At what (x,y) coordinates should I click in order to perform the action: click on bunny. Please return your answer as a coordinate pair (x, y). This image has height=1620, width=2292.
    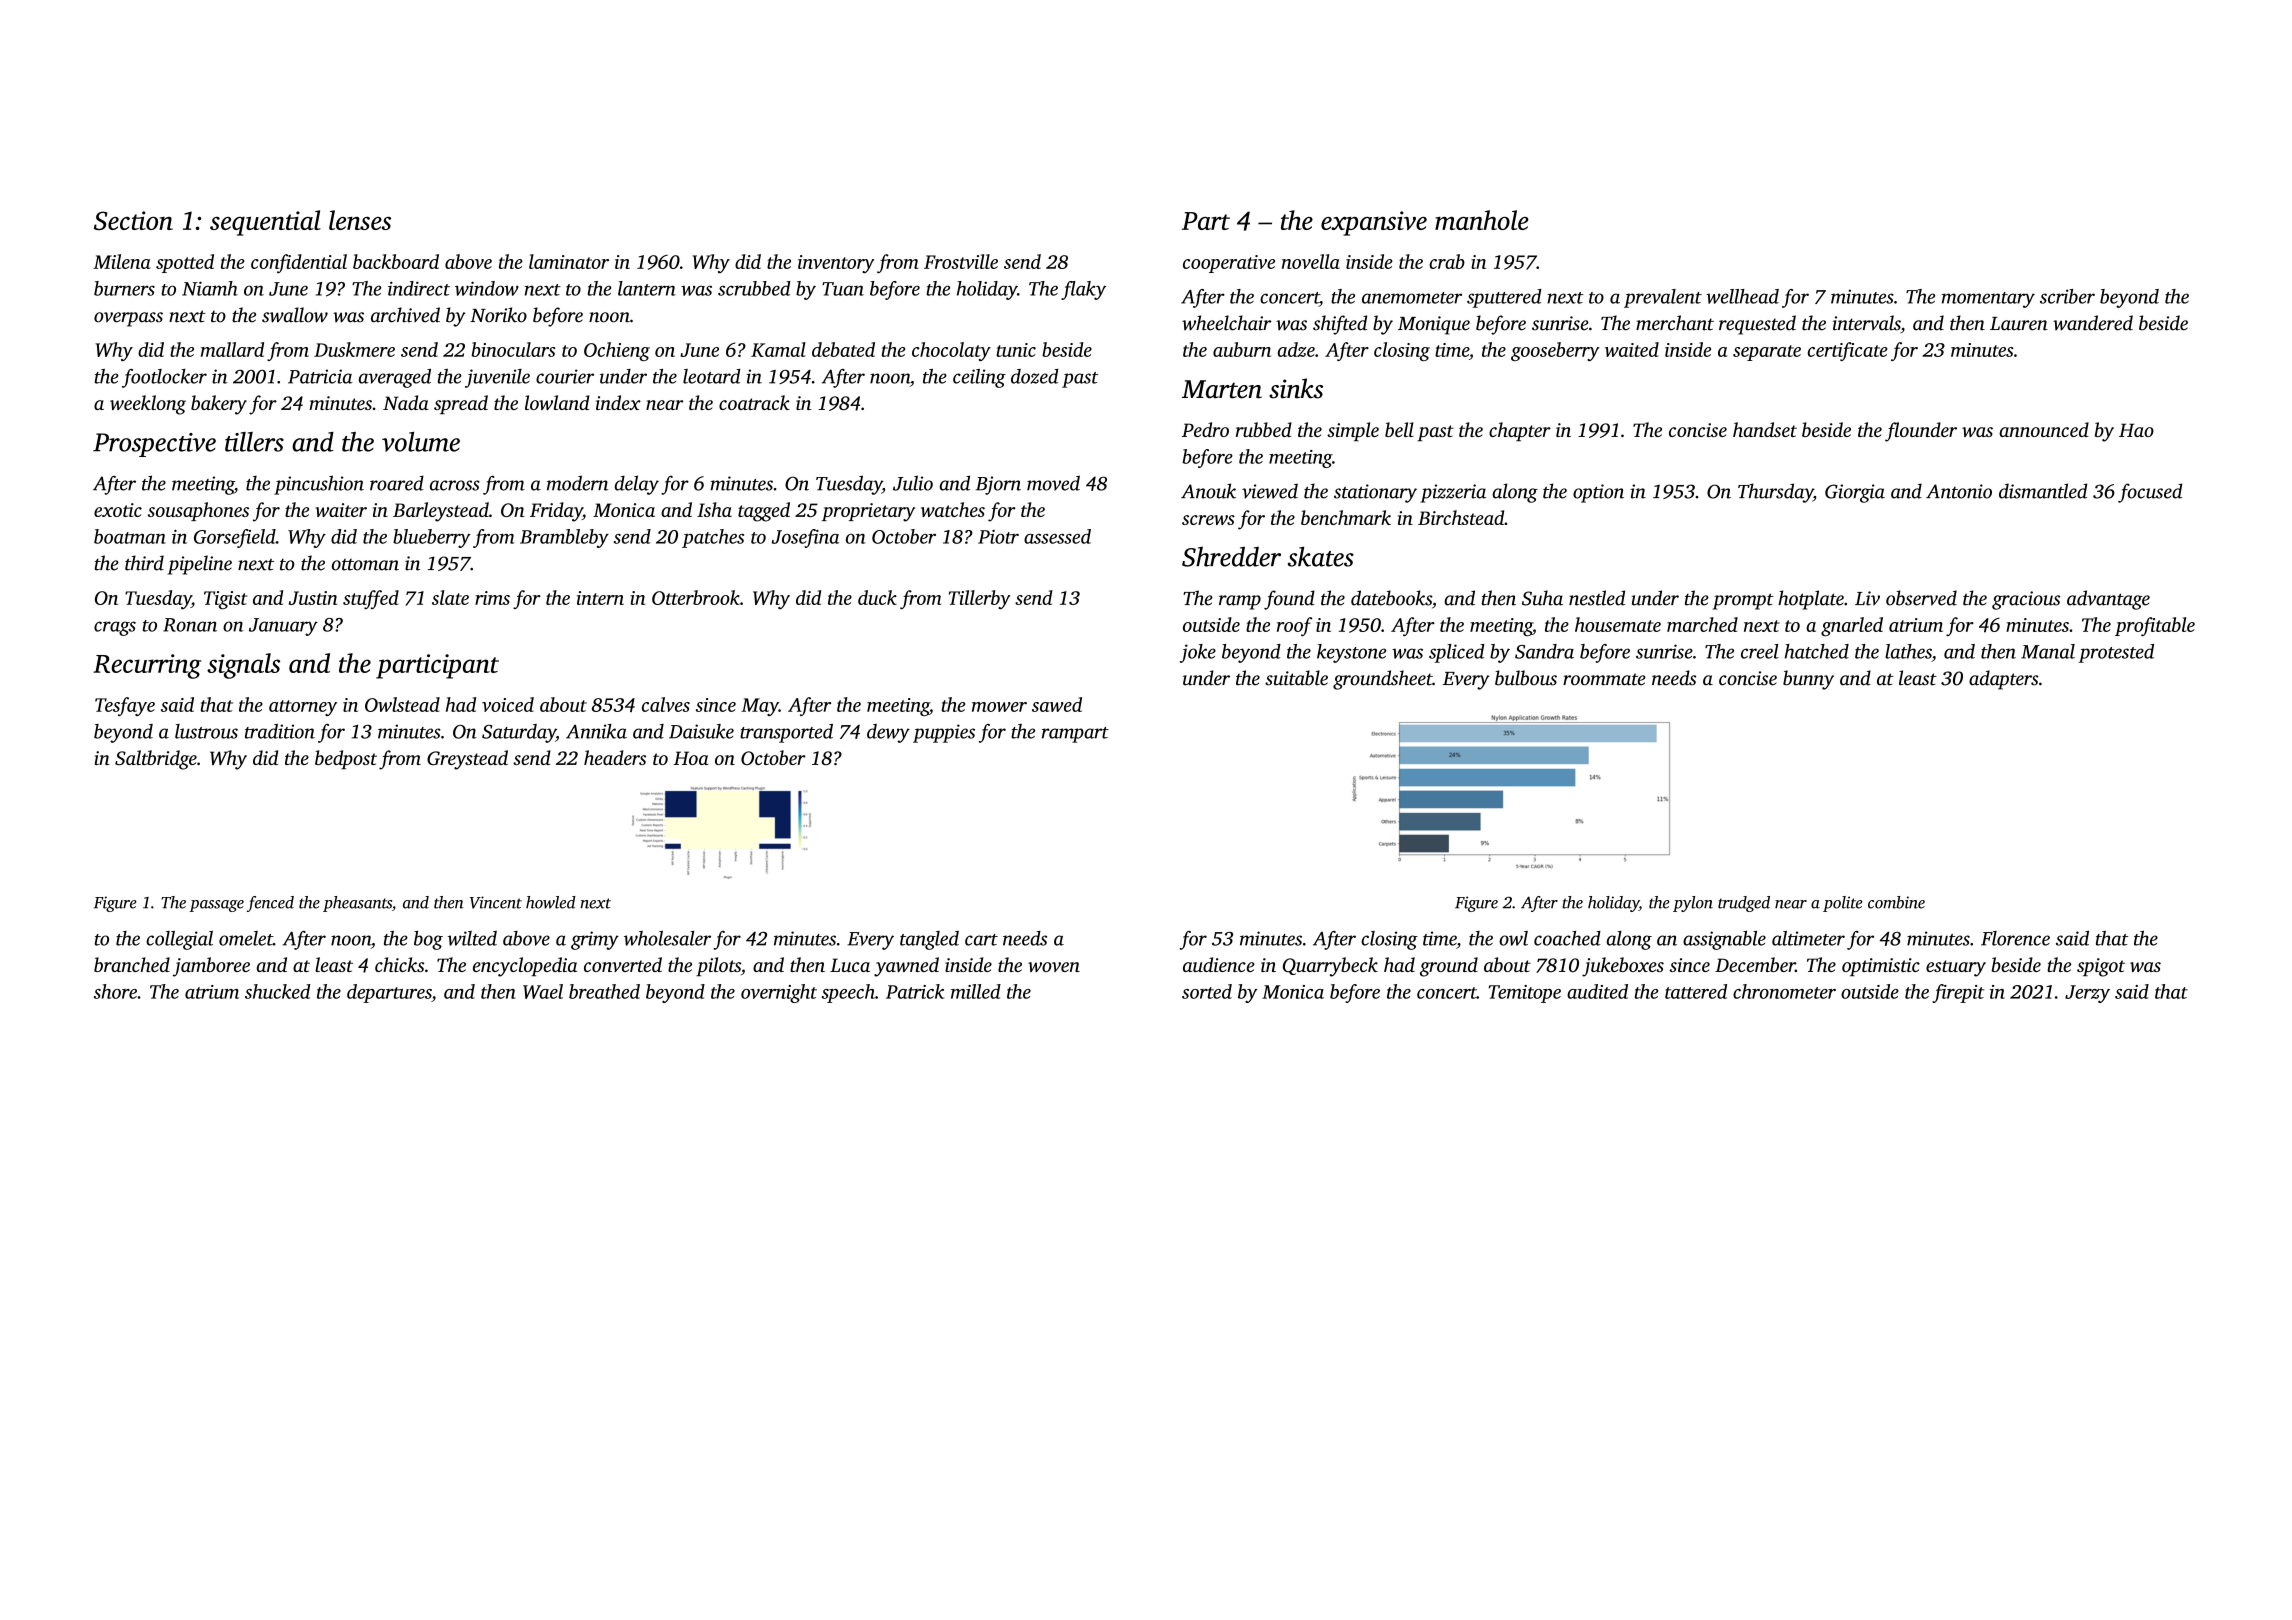
    Looking at the image, I should click on (1808, 680).
